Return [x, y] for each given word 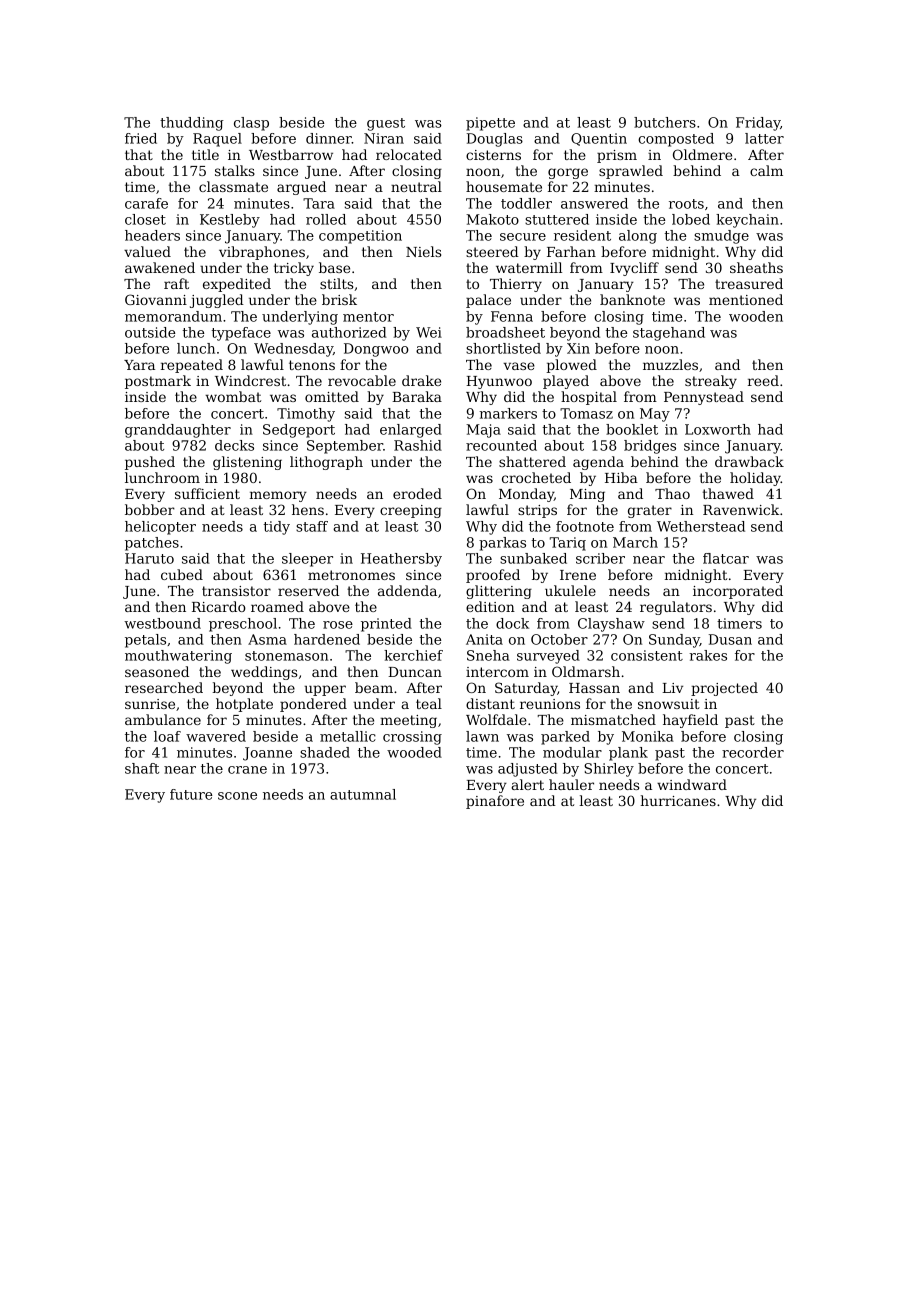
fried [141, 138]
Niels [423, 251]
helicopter [160, 528]
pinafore [495, 802]
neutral [416, 186]
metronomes [351, 575]
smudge [721, 237]
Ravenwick [741, 509]
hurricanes [678, 800]
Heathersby [401, 560]
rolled [326, 219]
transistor [236, 591]
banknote [632, 299]
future [191, 794]
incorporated [738, 592]
